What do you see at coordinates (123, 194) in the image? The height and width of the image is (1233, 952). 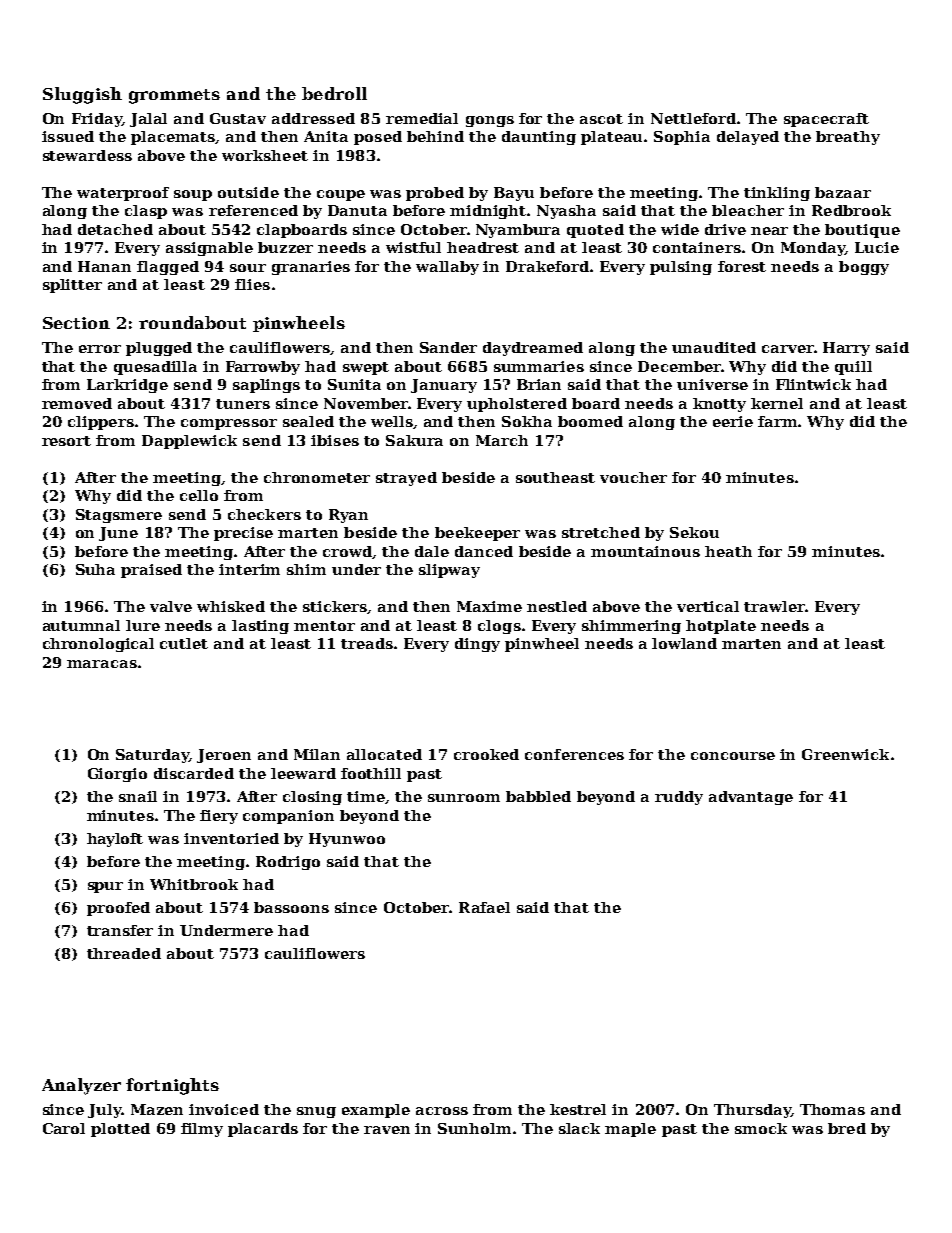 I see `waterproof` at bounding box center [123, 194].
